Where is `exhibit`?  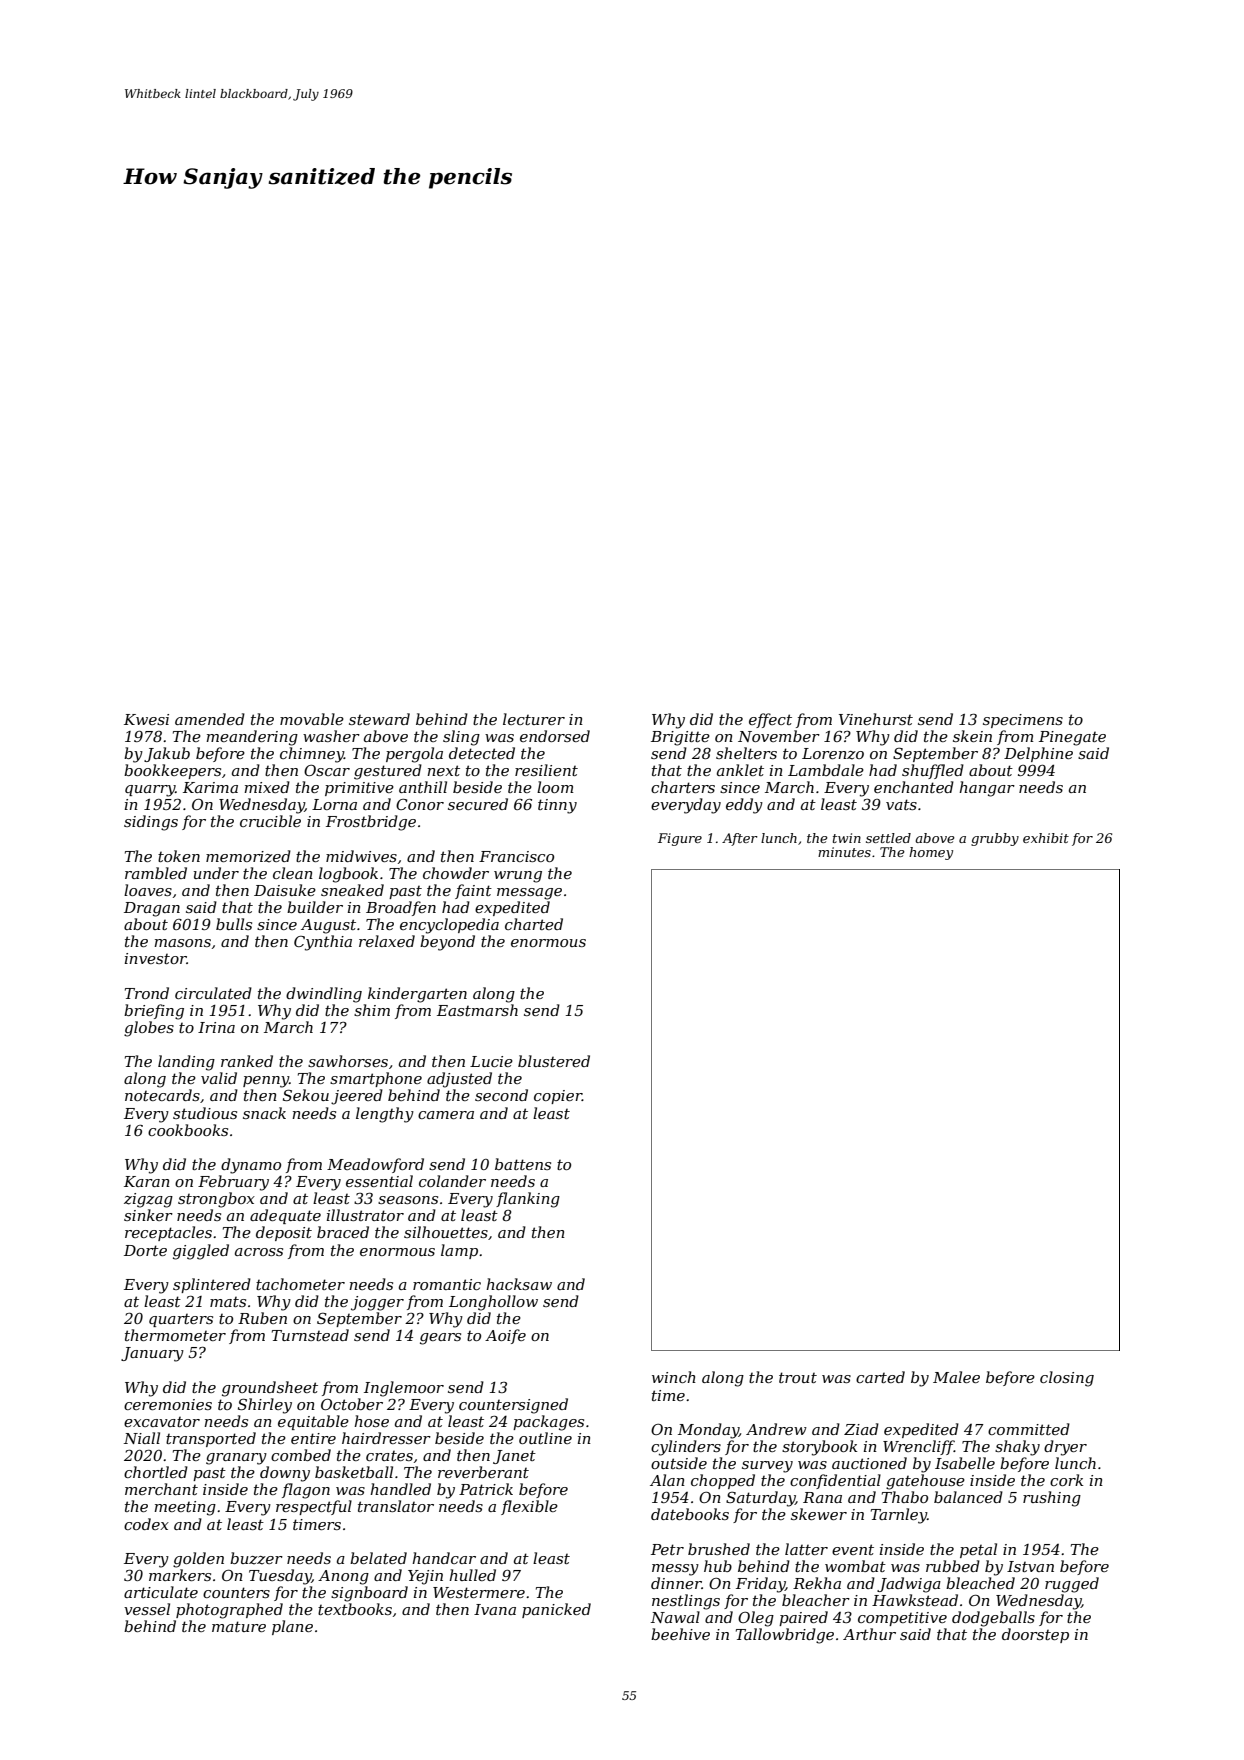
exhibit is located at coordinates (1046, 838).
